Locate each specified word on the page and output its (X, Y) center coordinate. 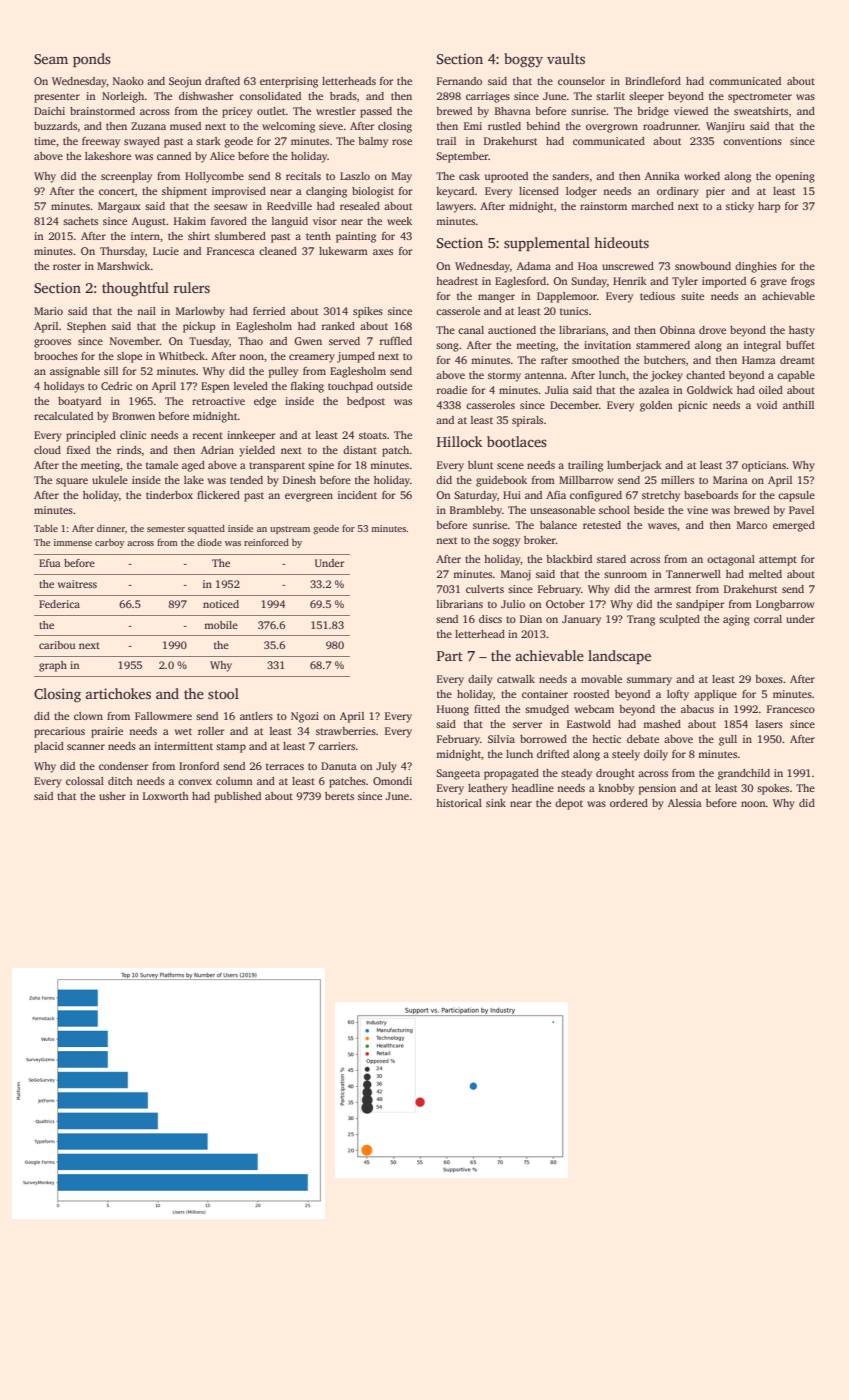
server (527, 725)
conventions (752, 141)
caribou (57, 645)
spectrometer (760, 98)
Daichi (49, 111)
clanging (326, 192)
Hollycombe (214, 177)
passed (376, 112)
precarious (59, 732)
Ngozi (305, 717)
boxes (769, 679)
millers (677, 480)
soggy (506, 542)
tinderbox (169, 495)
